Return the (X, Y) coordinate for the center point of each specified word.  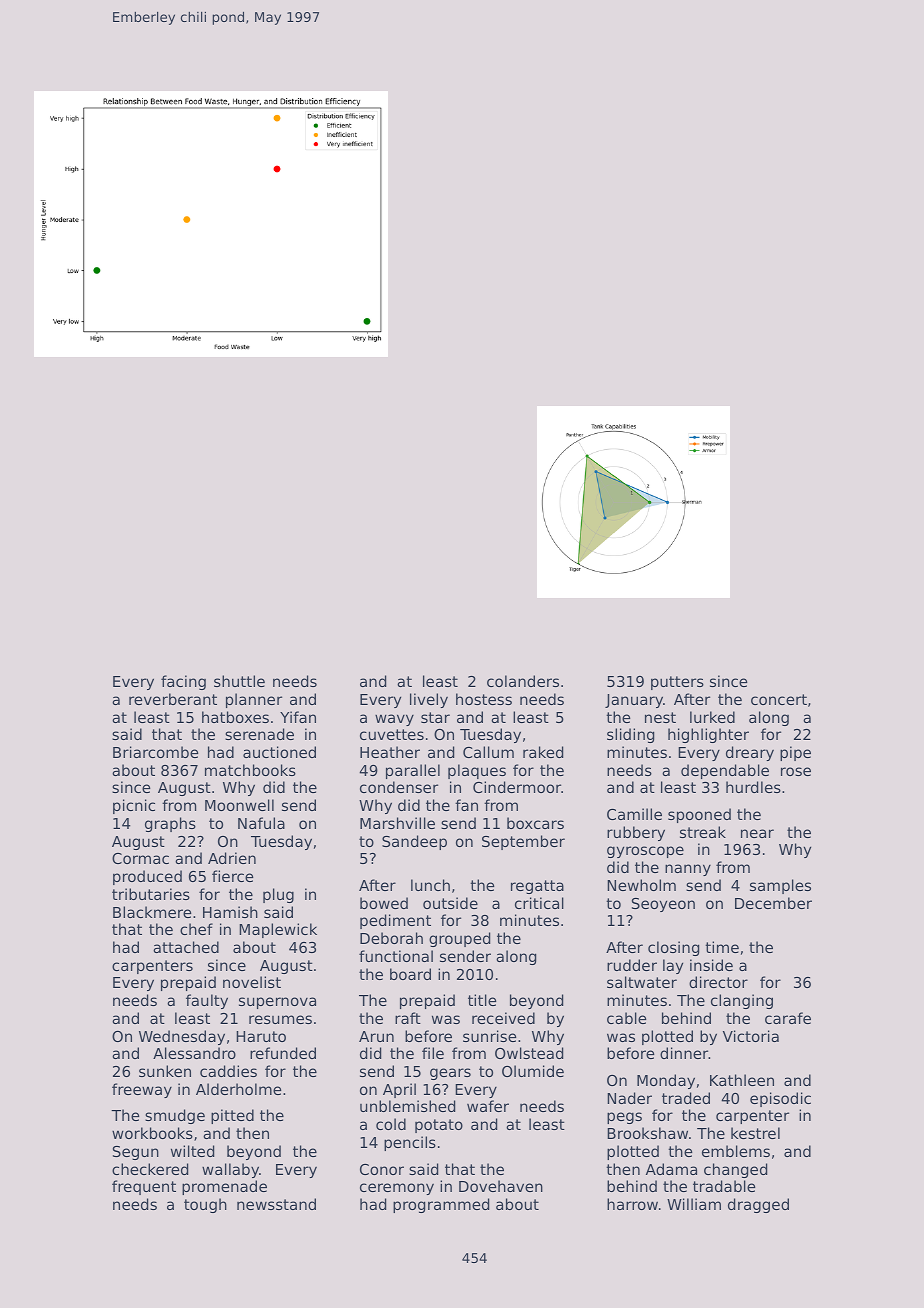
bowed (384, 903)
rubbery (636, 833)
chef (196, 929)
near (757, 833)
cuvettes (392, 734)
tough (205, 1205)
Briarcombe (155, 752)
